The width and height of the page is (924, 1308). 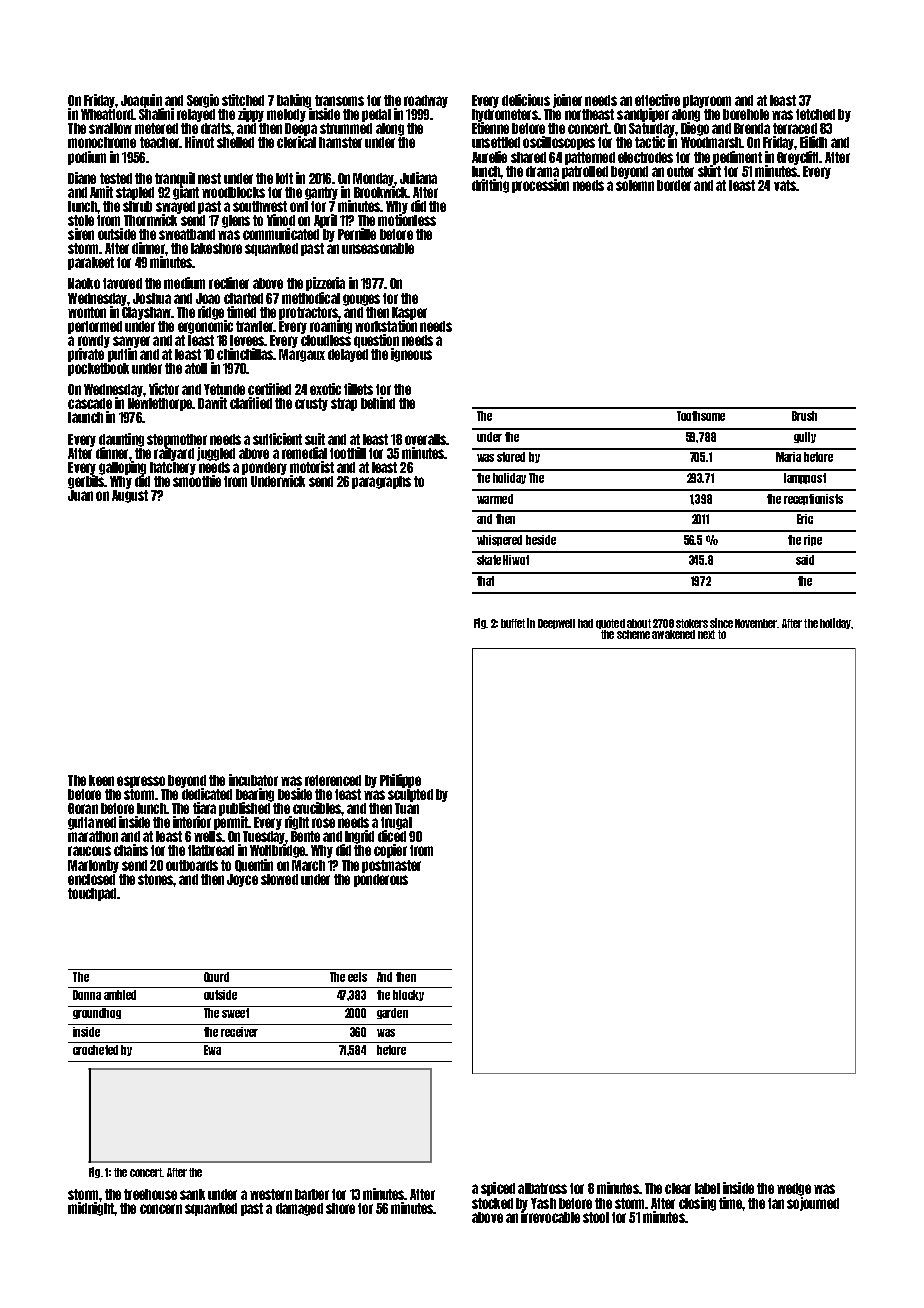 What do you see at coordinates (815, 114) in the page?
I see `fetched` at bounding box center [815, 114].
